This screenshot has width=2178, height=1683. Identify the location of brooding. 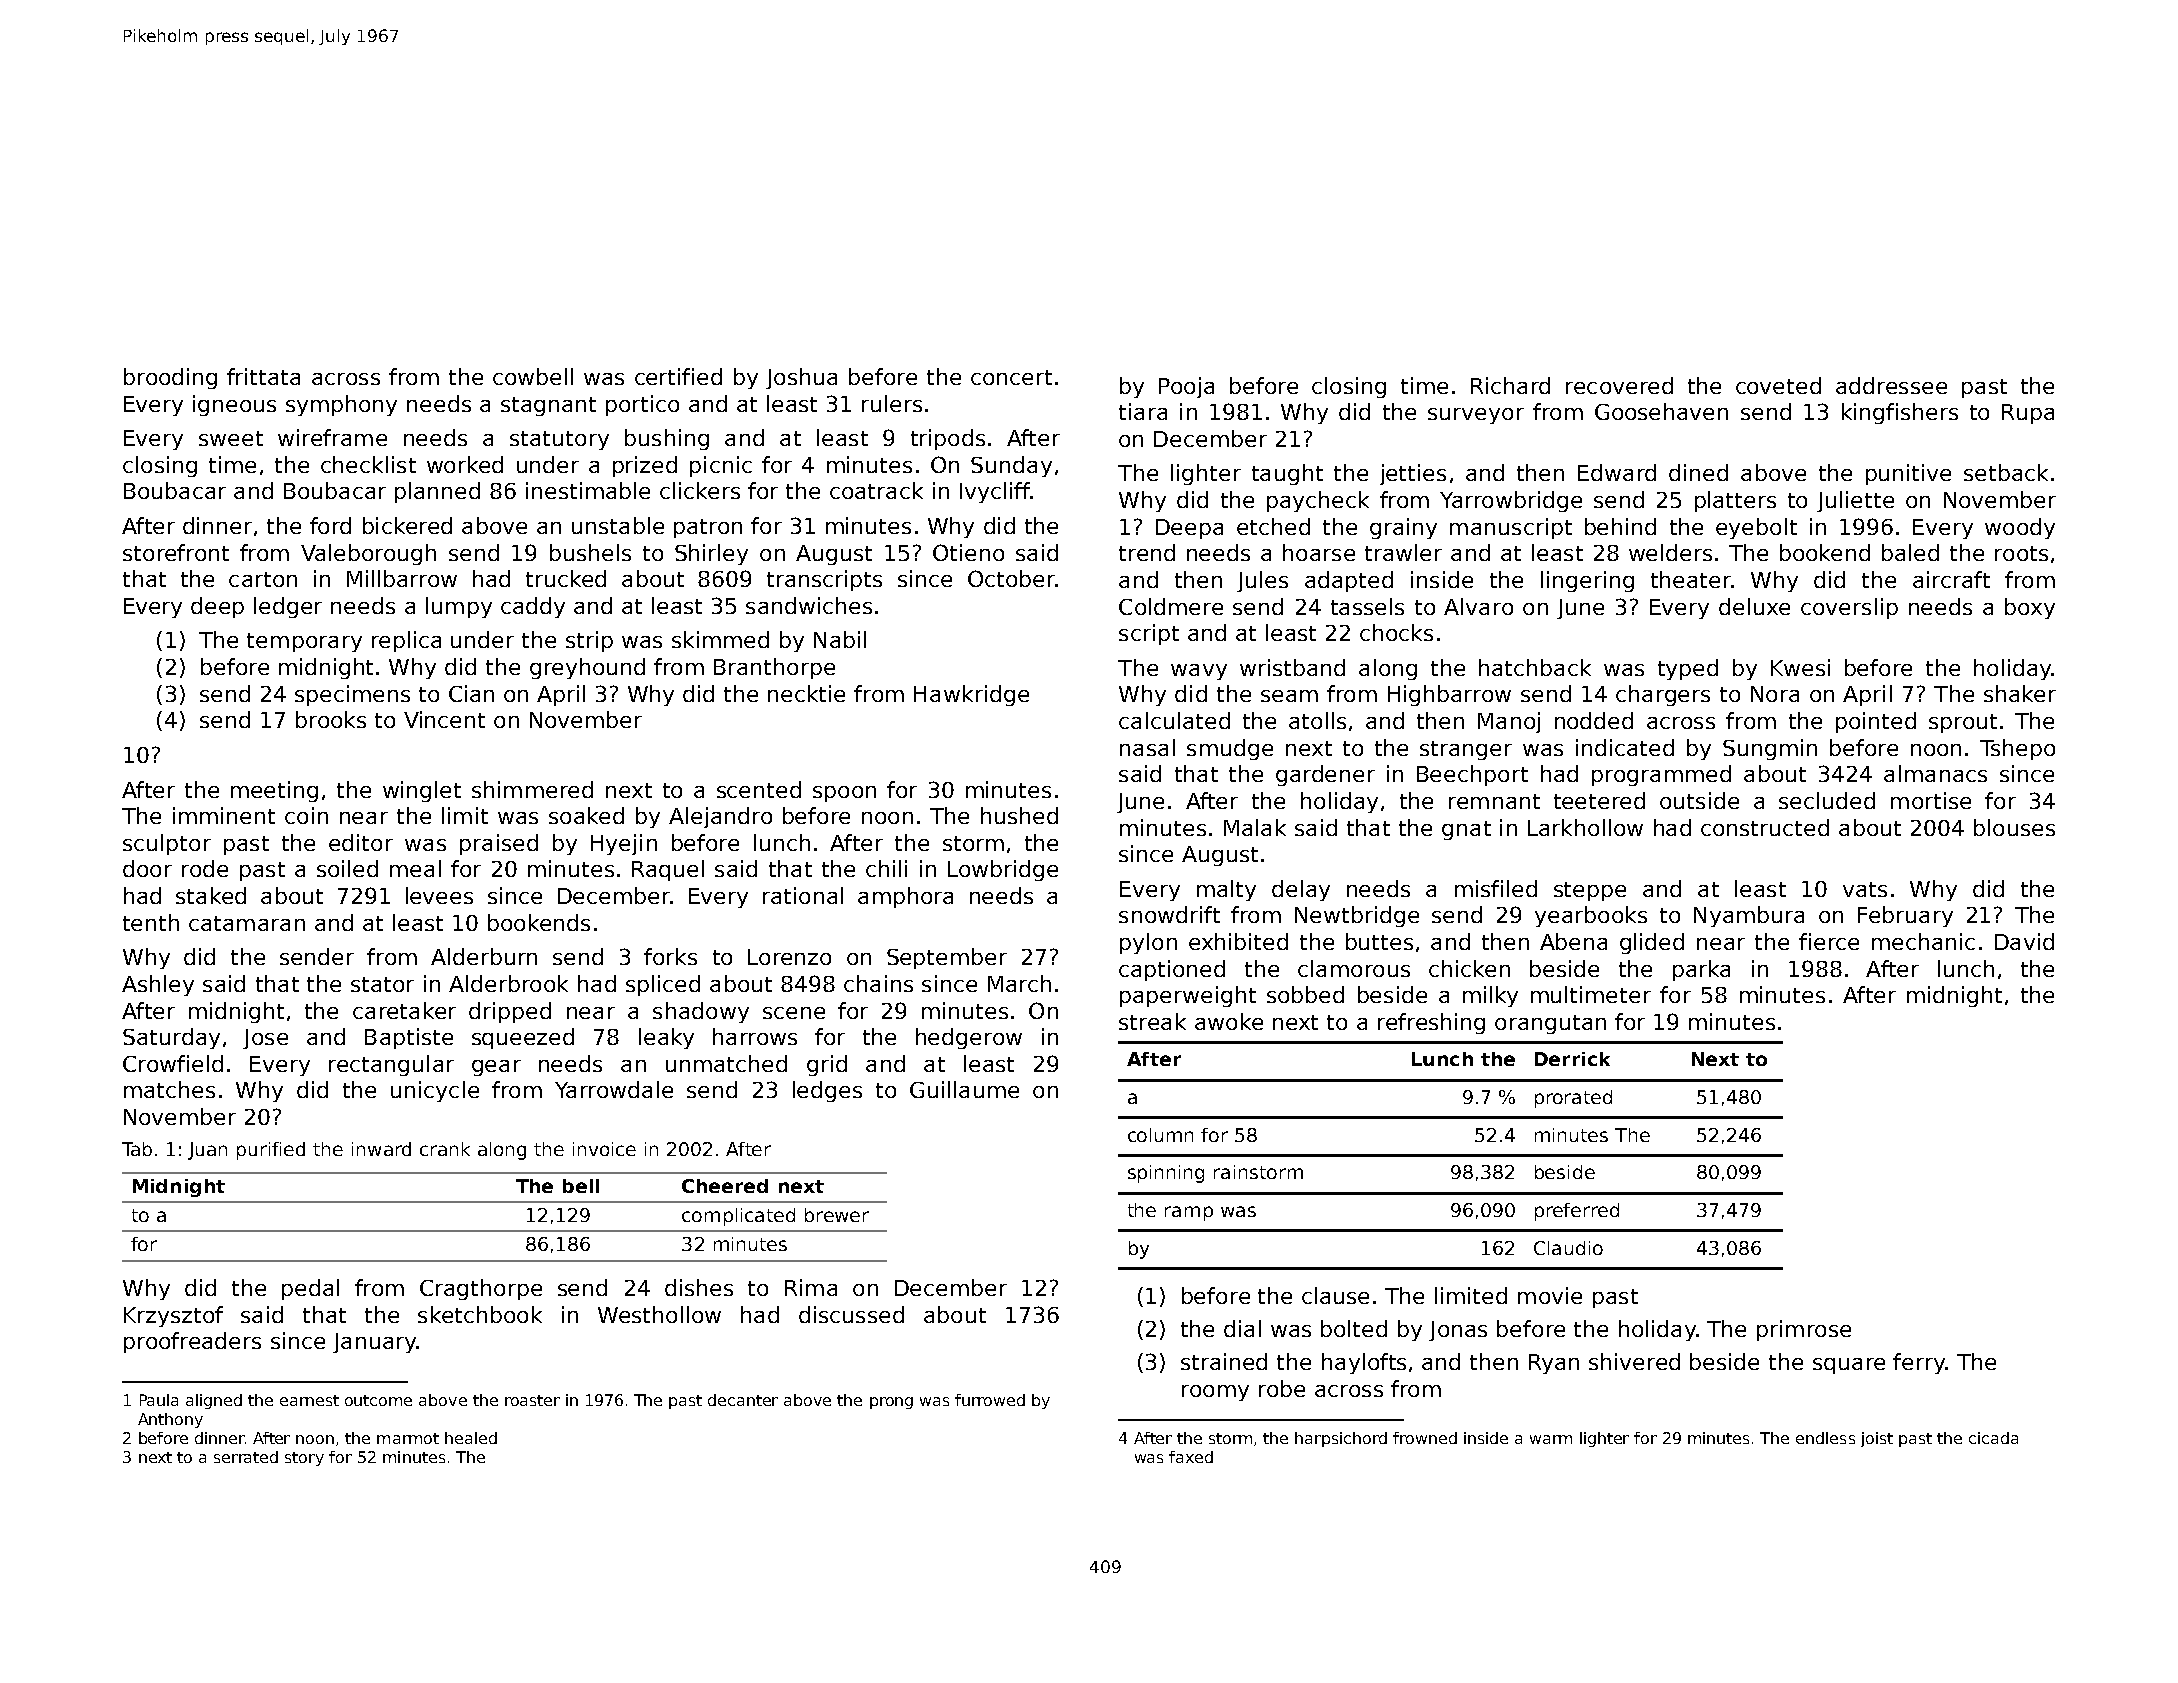
(170, 378).
